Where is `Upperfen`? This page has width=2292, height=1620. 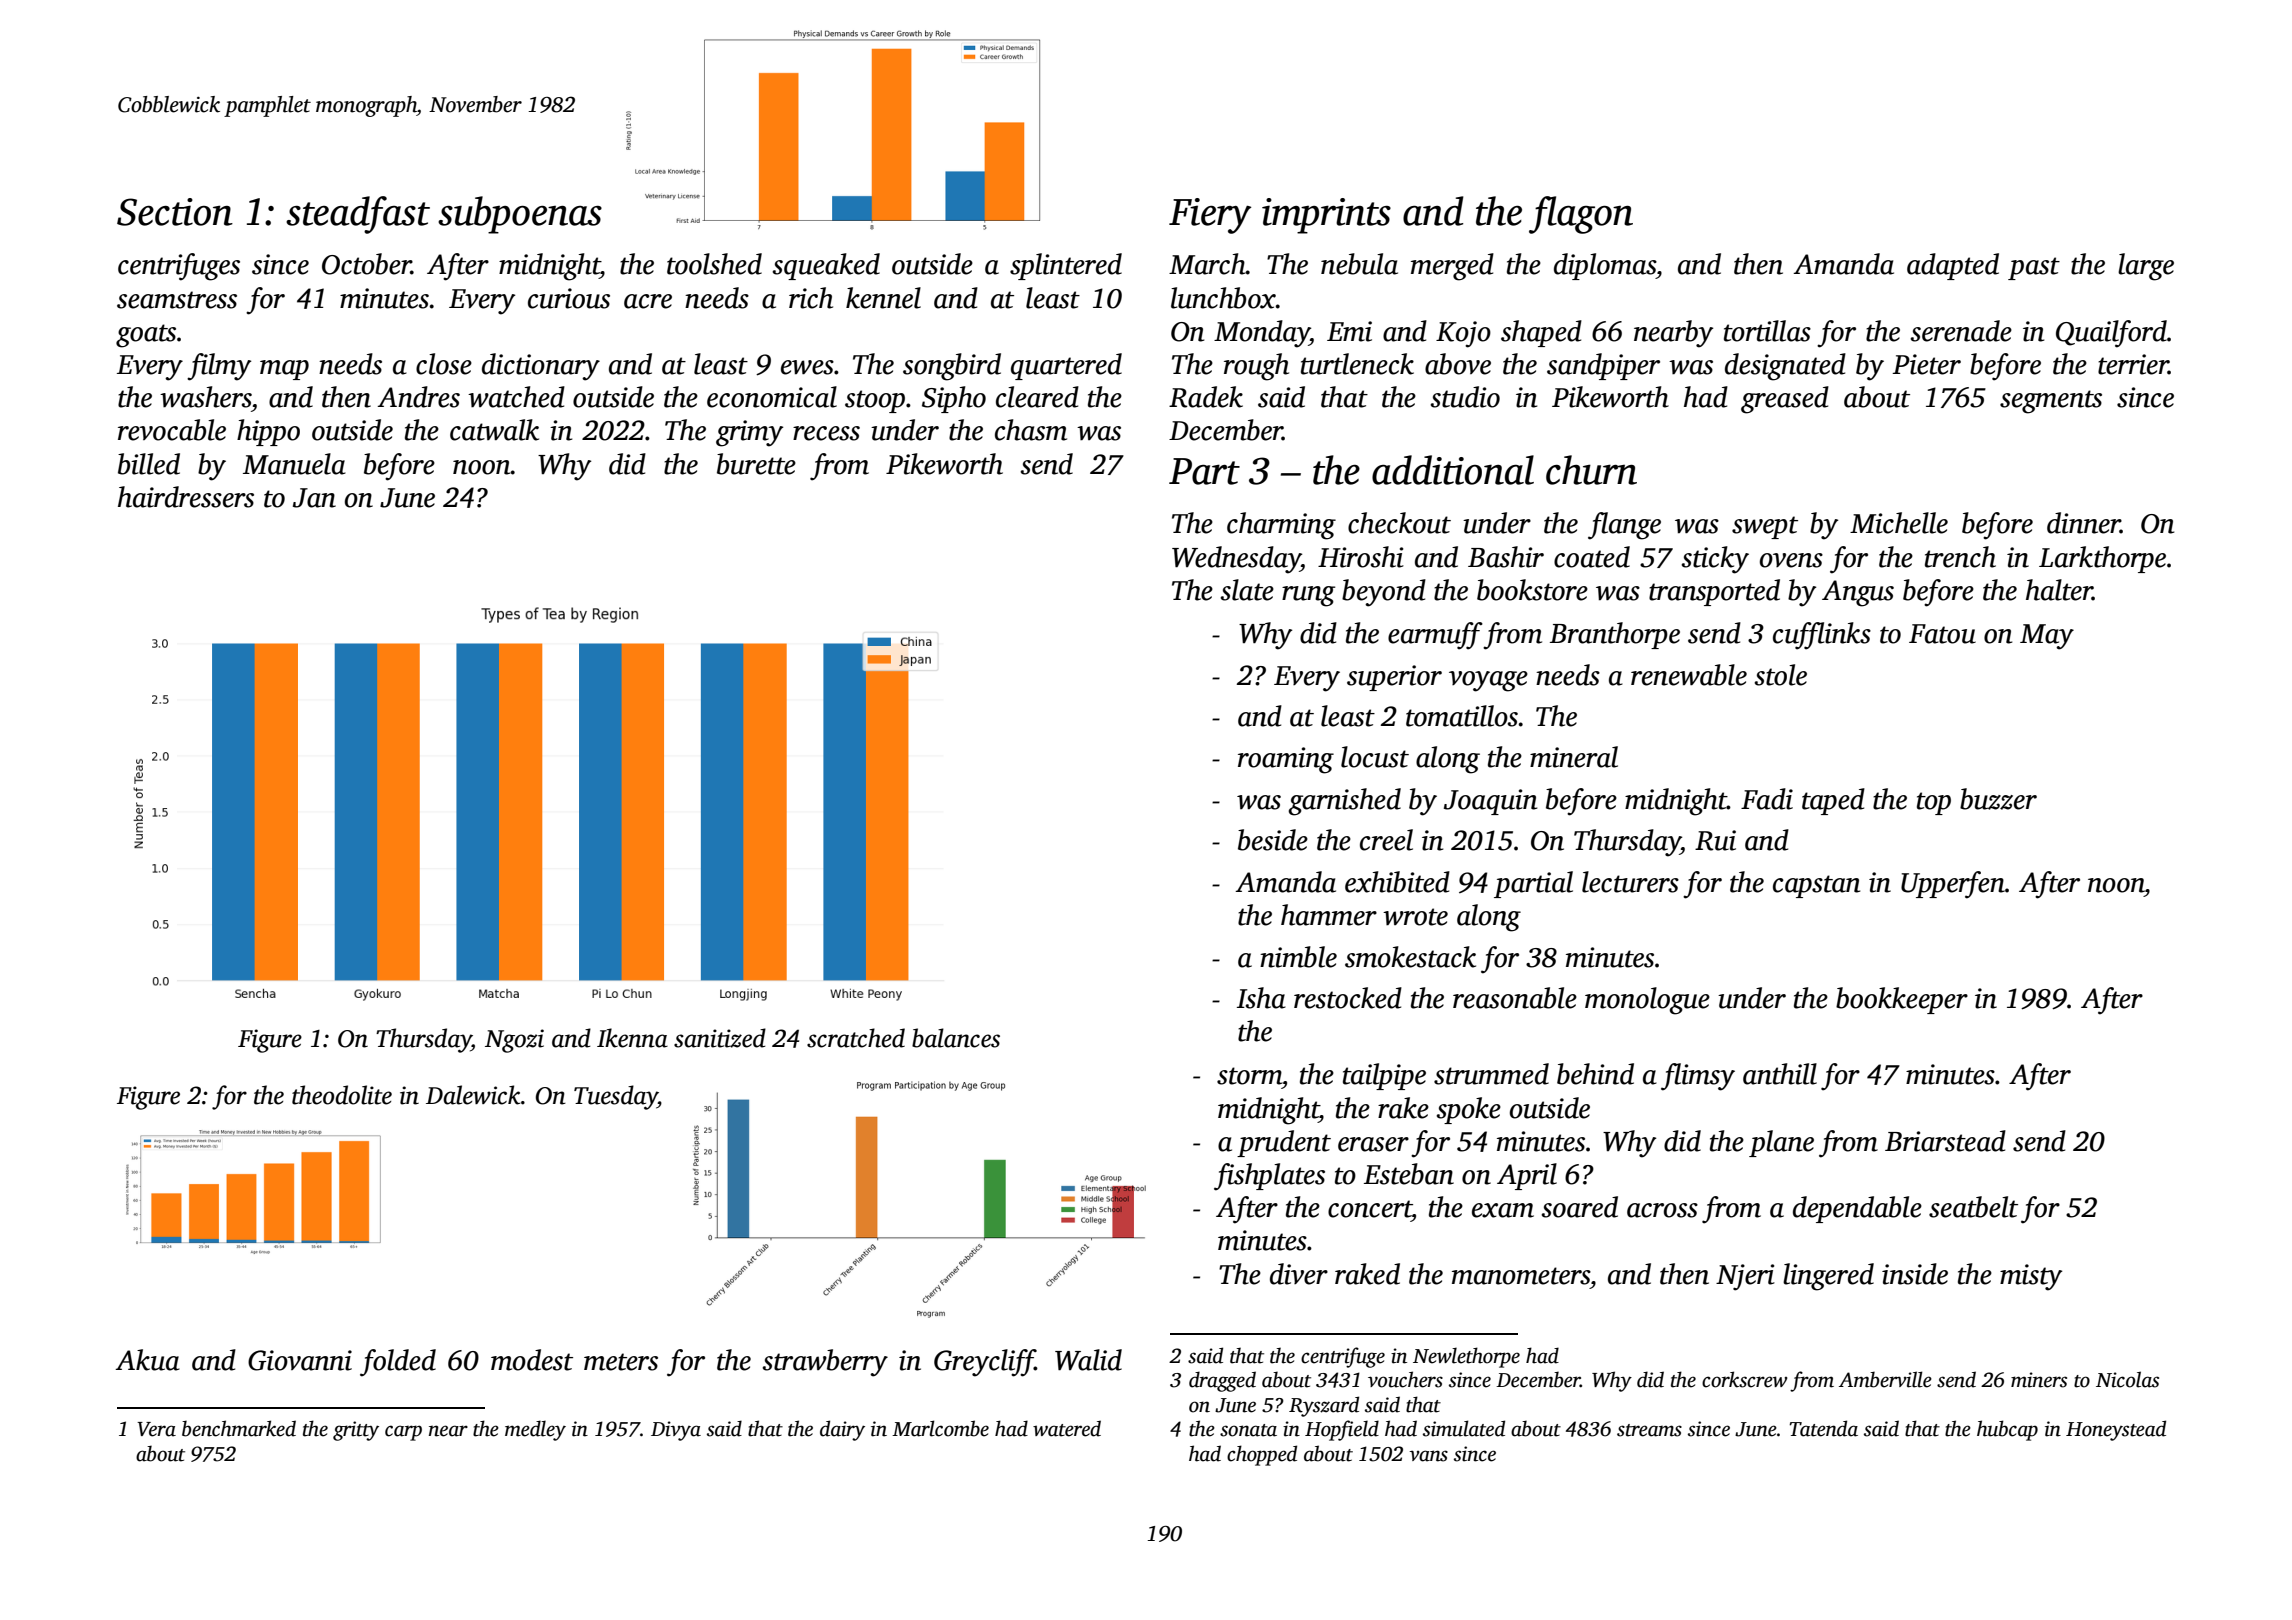 Upperfen is located at coordinates (1953, 885).
